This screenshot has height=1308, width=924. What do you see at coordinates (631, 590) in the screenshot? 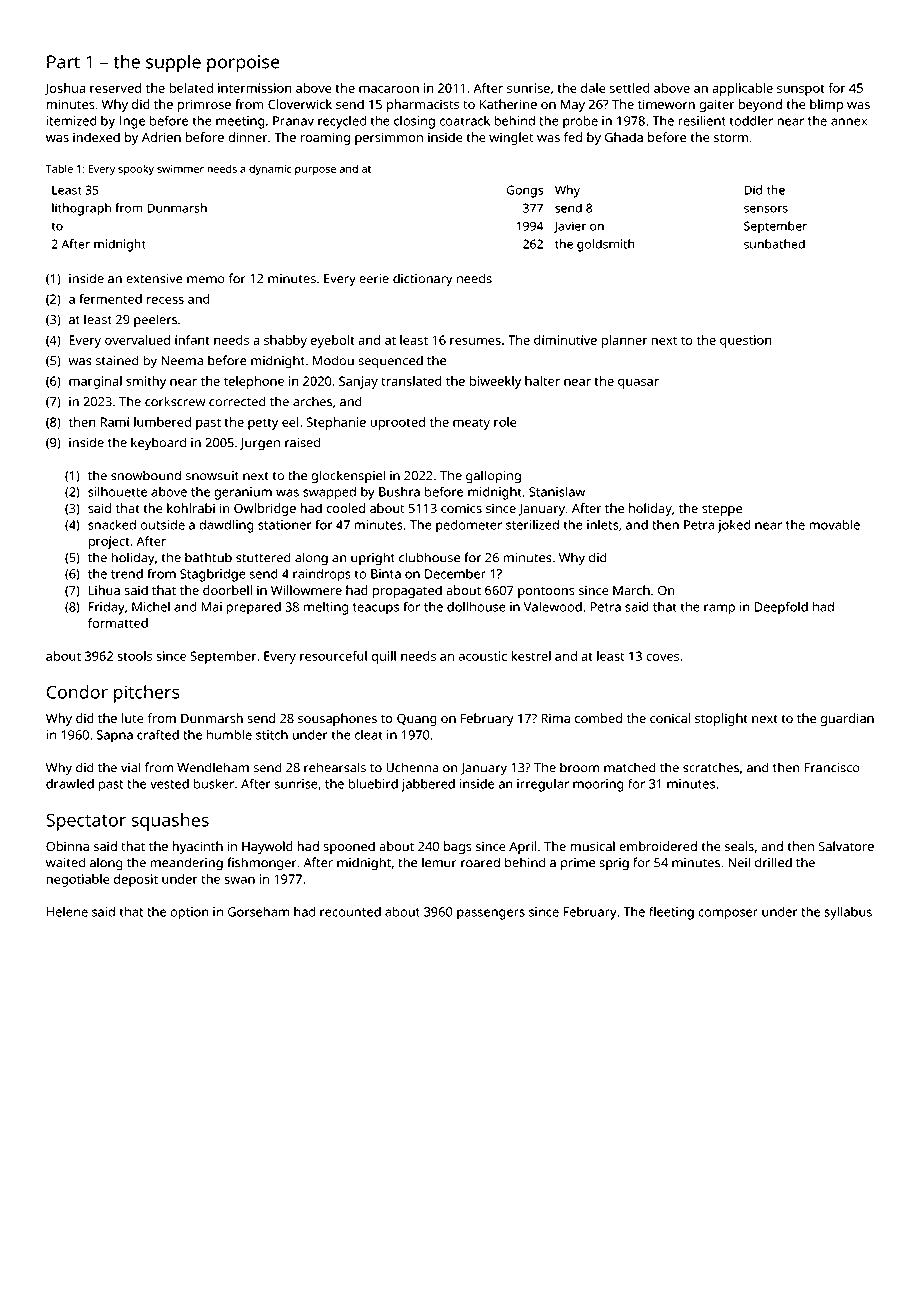
I see `March` at bounding box center [631, 590].
